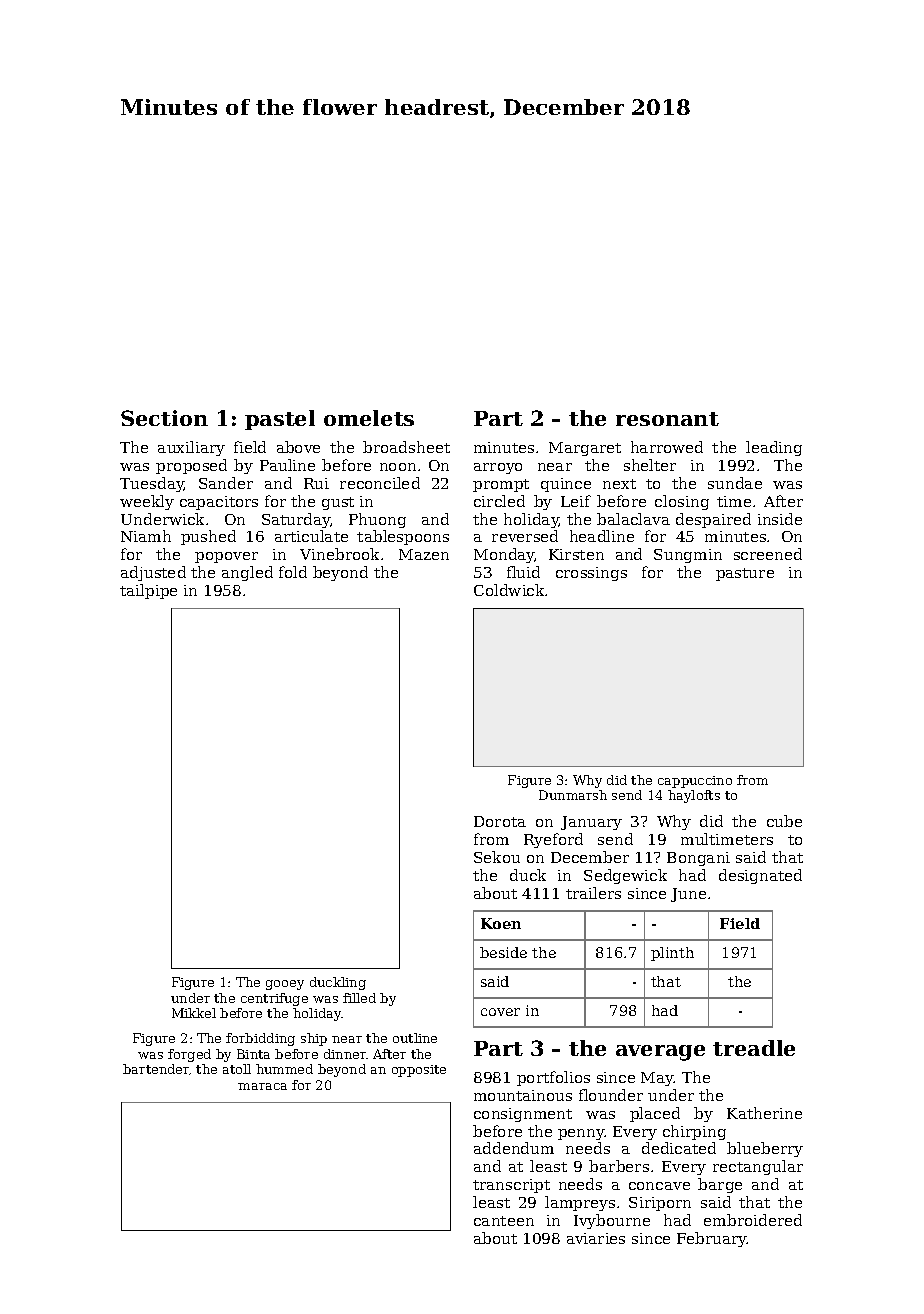  What do you see at coordinates (280, 420) in the screenshot?
I see `pastel` at bounding box center [280, 420].
